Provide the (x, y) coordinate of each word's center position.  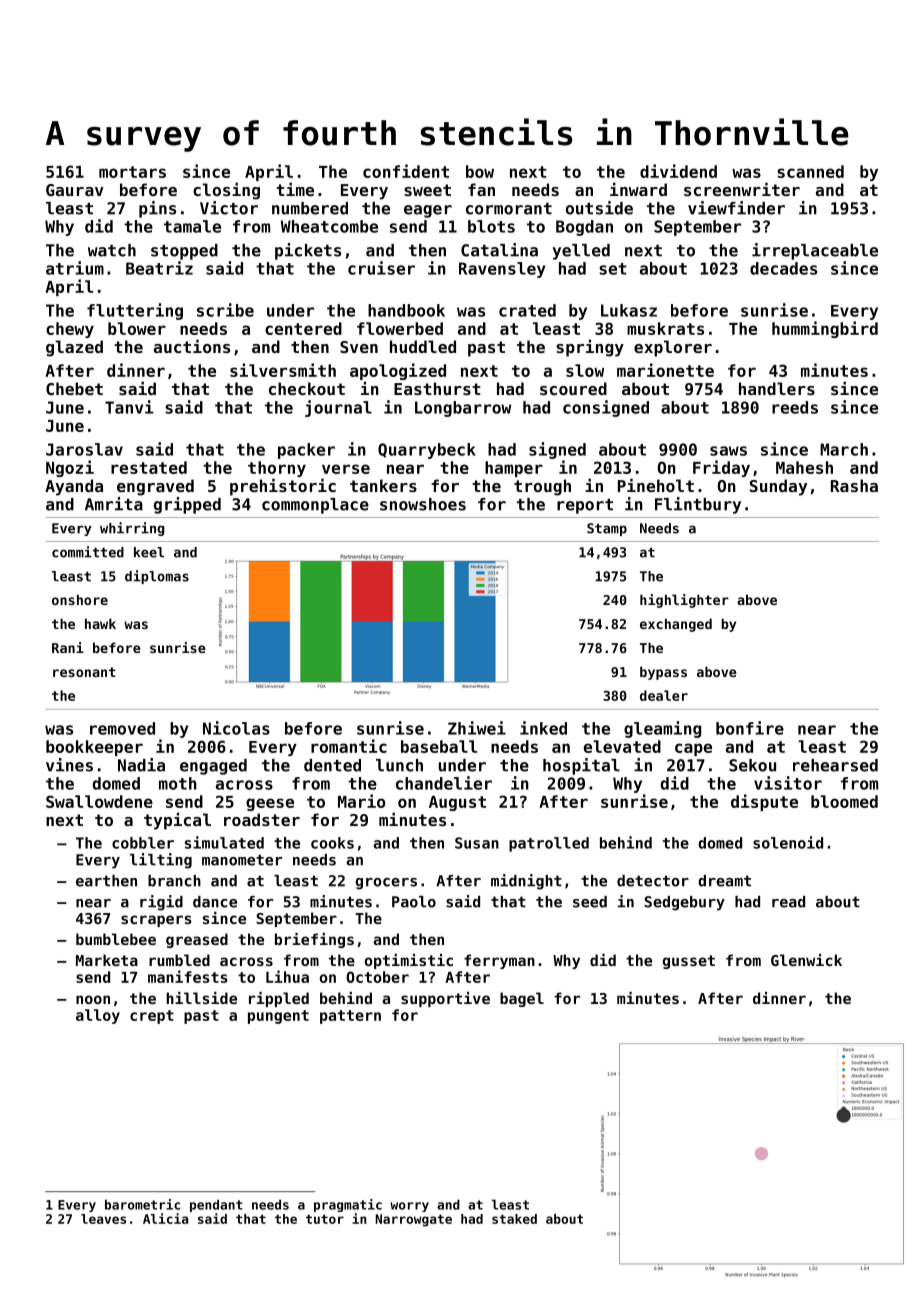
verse (346, 469)
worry (409, 1207)
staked (514, 1219)
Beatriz (159, 268)
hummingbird (825, 329)
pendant (216, 1205)
